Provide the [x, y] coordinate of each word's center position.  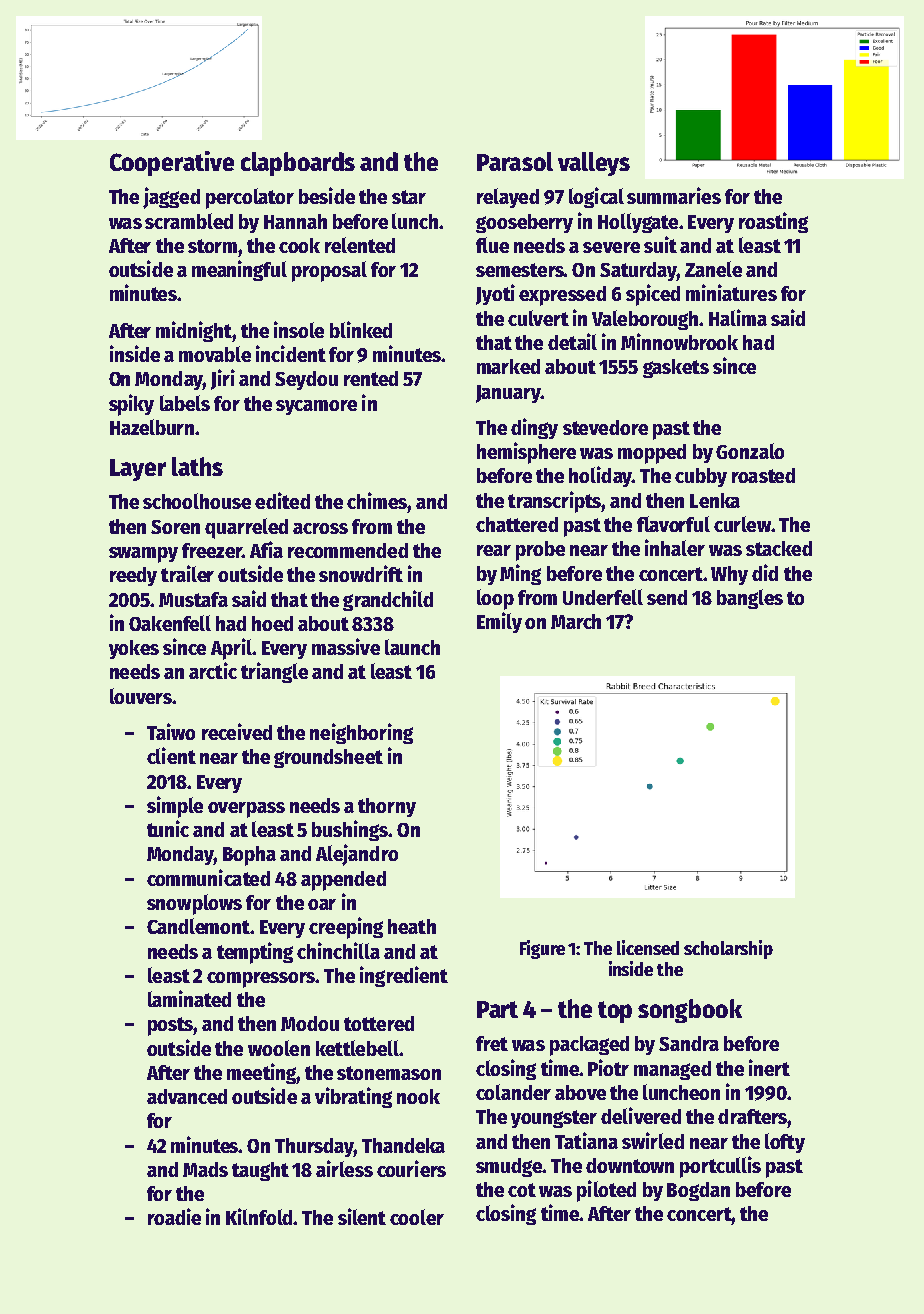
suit [660, 244]
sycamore [316, 407]
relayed [508, 198]
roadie [174, 1216]
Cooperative [172, 163]
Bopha [249, 856]
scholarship [728, 949]
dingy [534, 428]
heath [412, 926]
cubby [701, 477]
